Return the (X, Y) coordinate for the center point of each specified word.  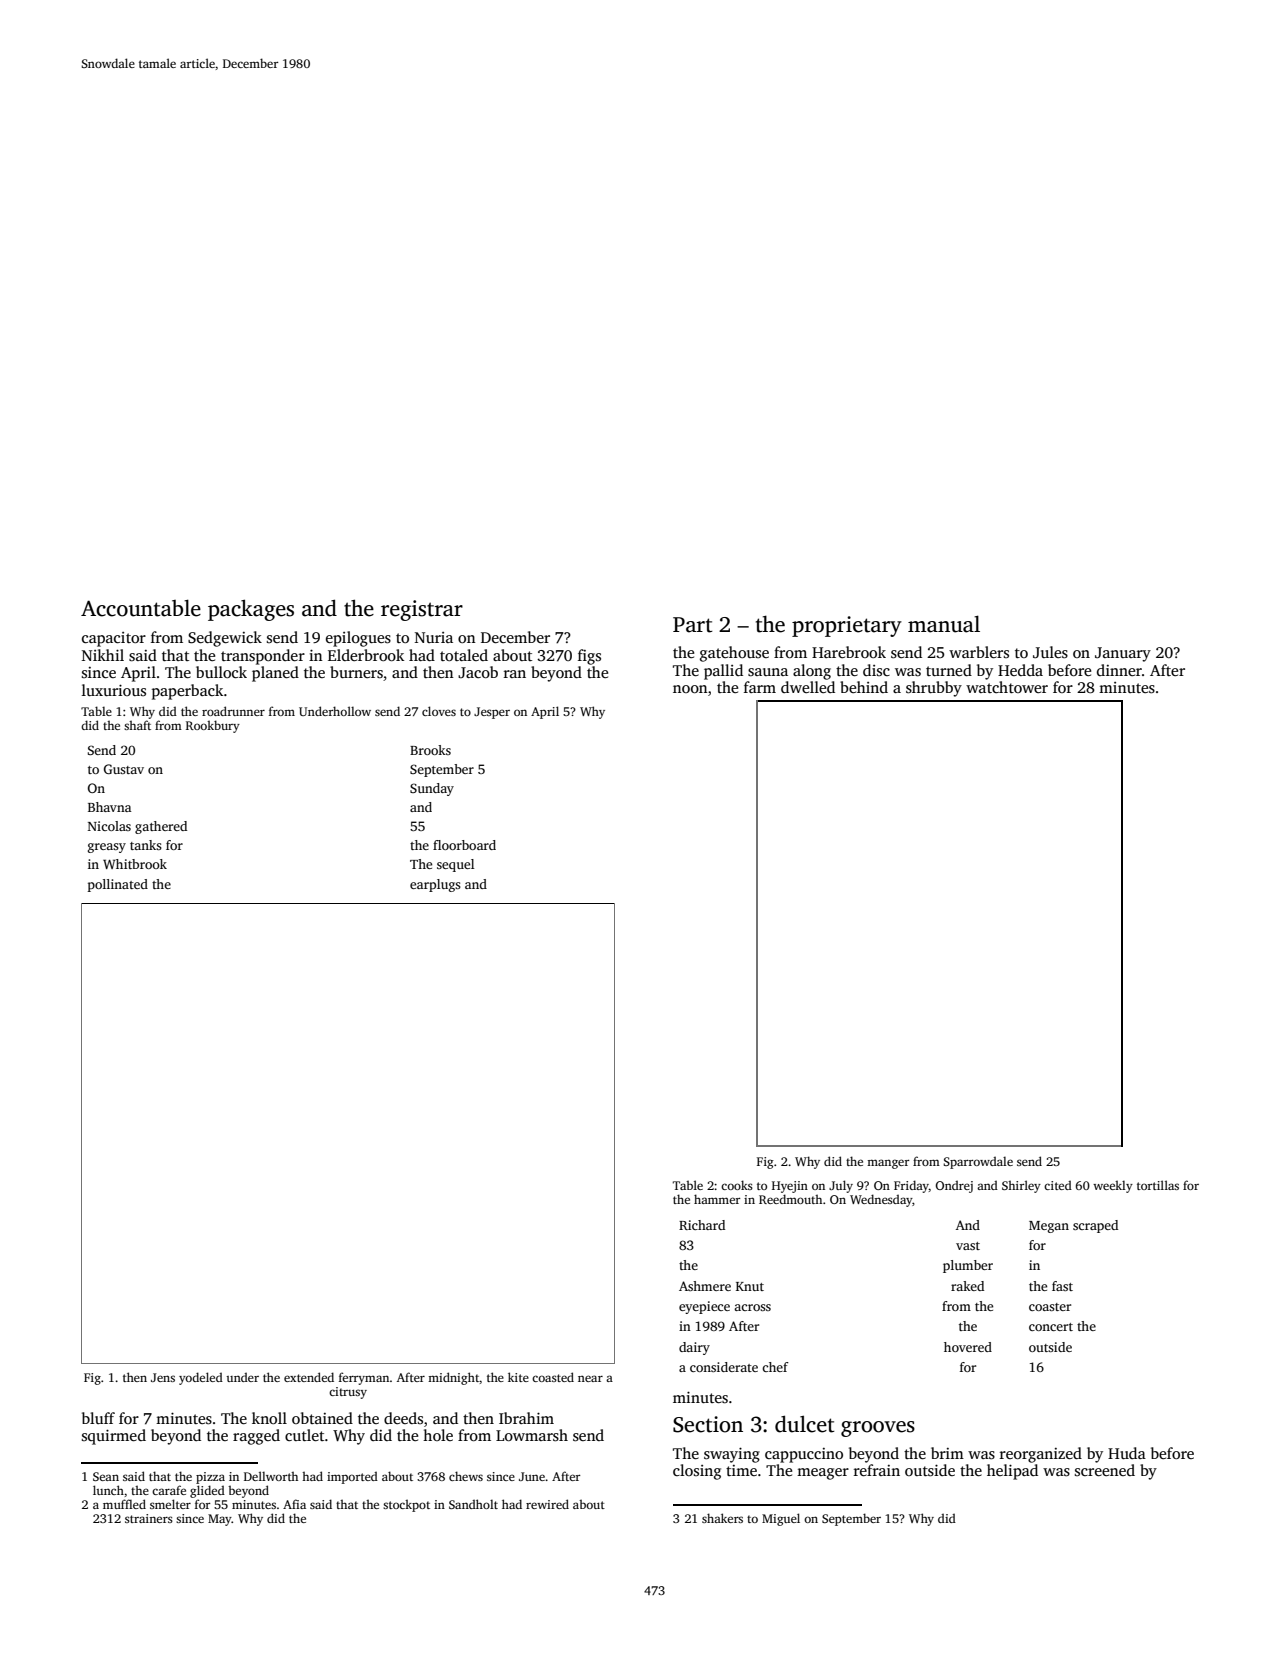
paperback (188, 692)
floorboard (464, 845)
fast (1062, 1286)
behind (864, 687)
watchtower (1007, 687)
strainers (149, 1518)
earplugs (435, 885)
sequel (455, 865)
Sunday (432, 789)
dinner (1119, 670)
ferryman (364, 1378)
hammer (717, 1199)
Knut (750, 1286)
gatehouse (734, 654)
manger (888, 1164)
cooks (737, 1185)
